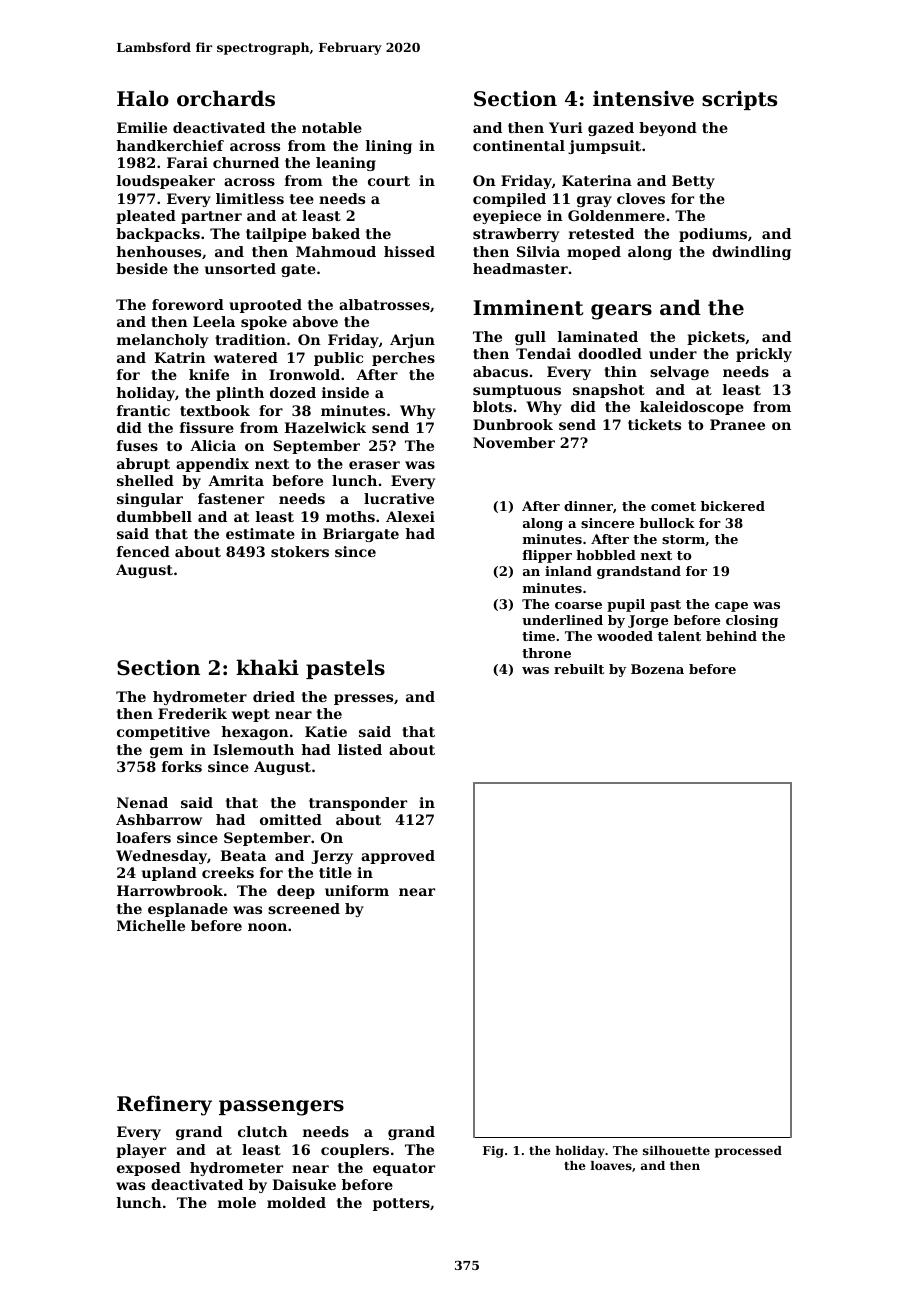 This document has height=1316, width=908. I want to click on tickets, so click(654, 424).
